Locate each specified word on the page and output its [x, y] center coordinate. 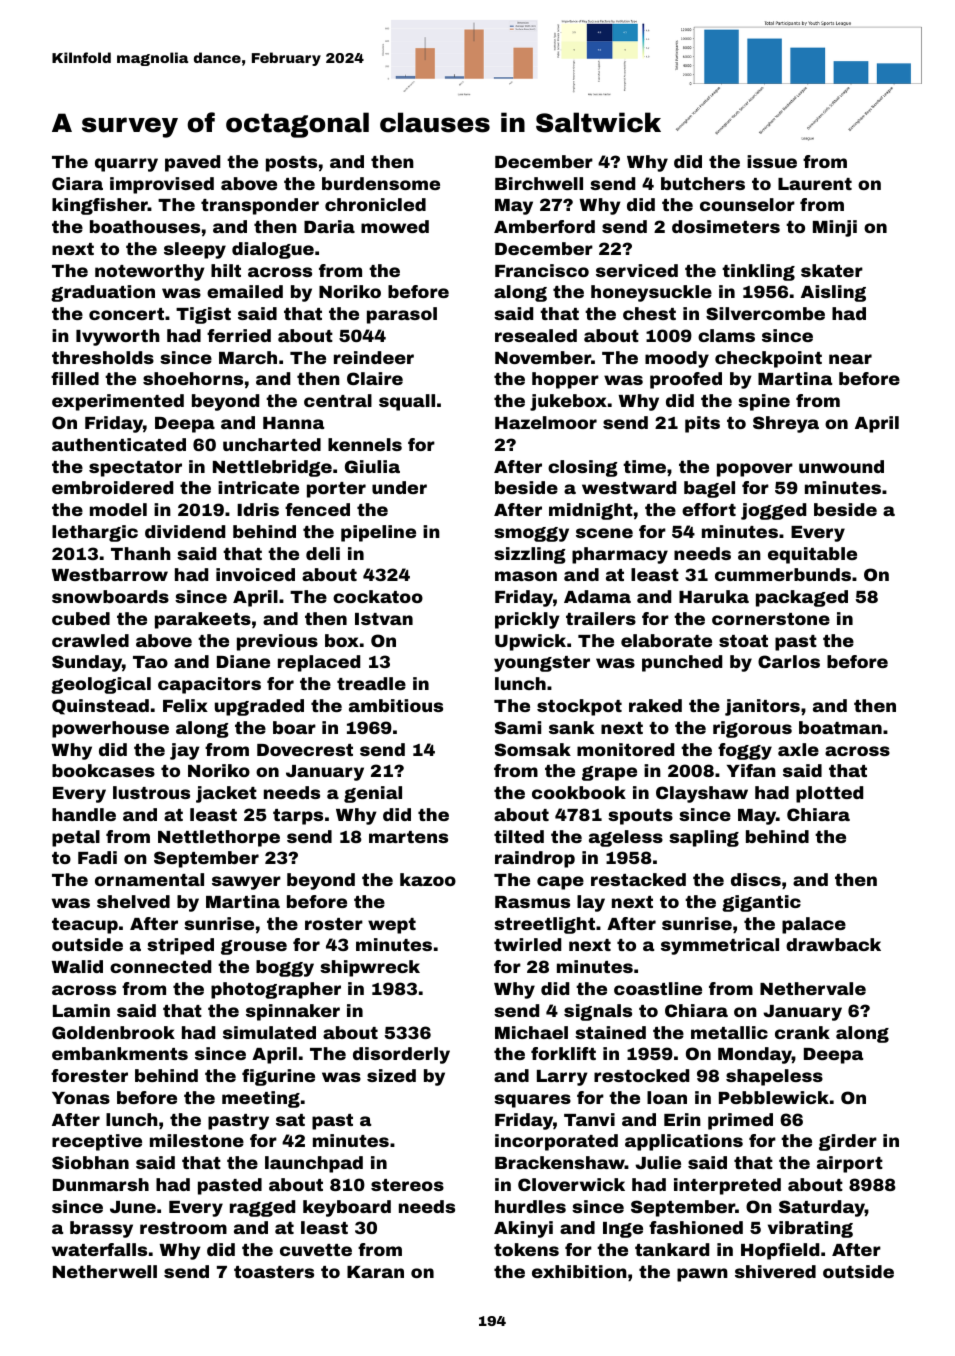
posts [291, 164]
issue [772, 161]
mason [526, 576]
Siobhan [90, 1162]
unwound [841, 466]
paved [192, 163]
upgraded [259, 707]
